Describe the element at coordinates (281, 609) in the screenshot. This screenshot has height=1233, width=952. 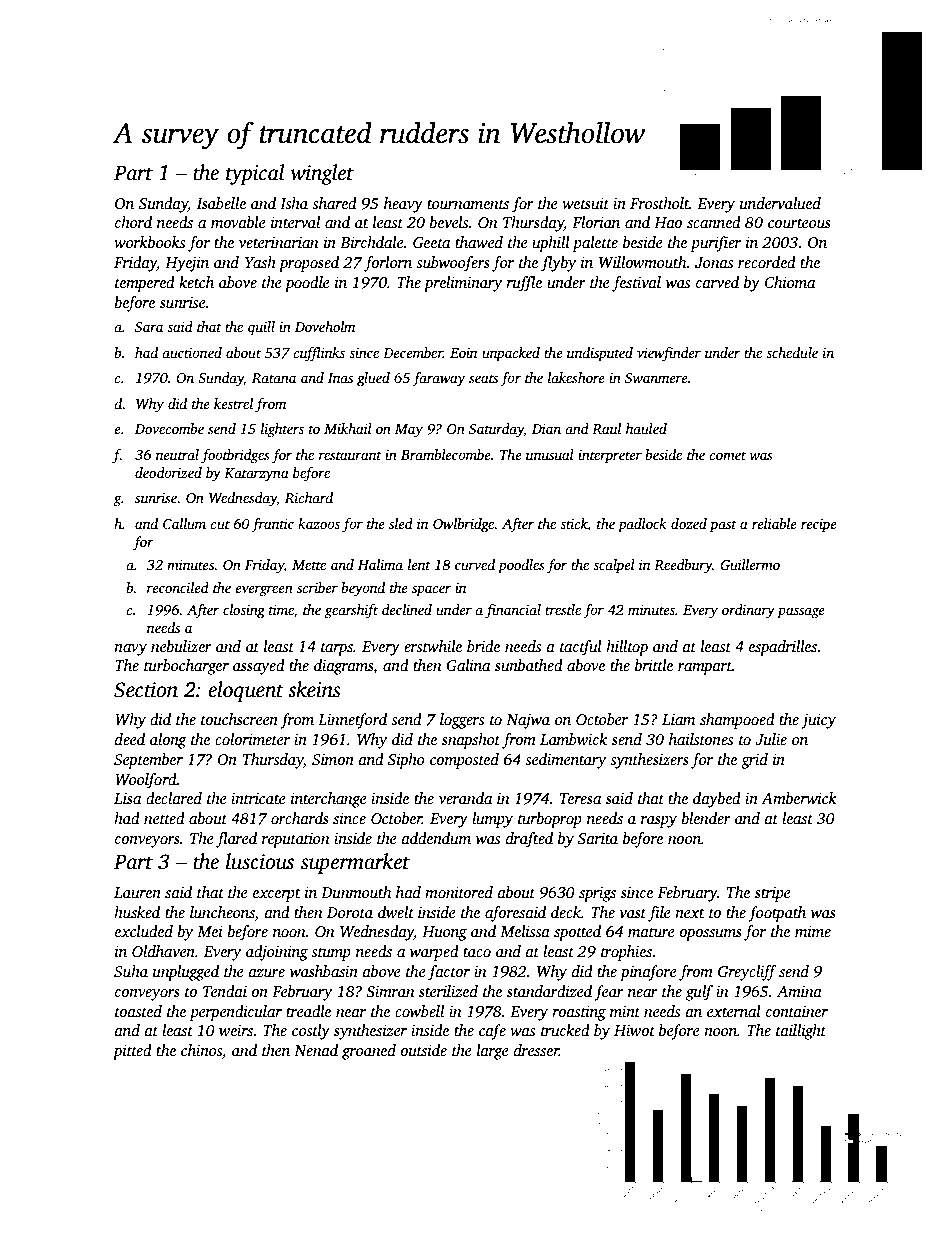
I see `time` at that location.
